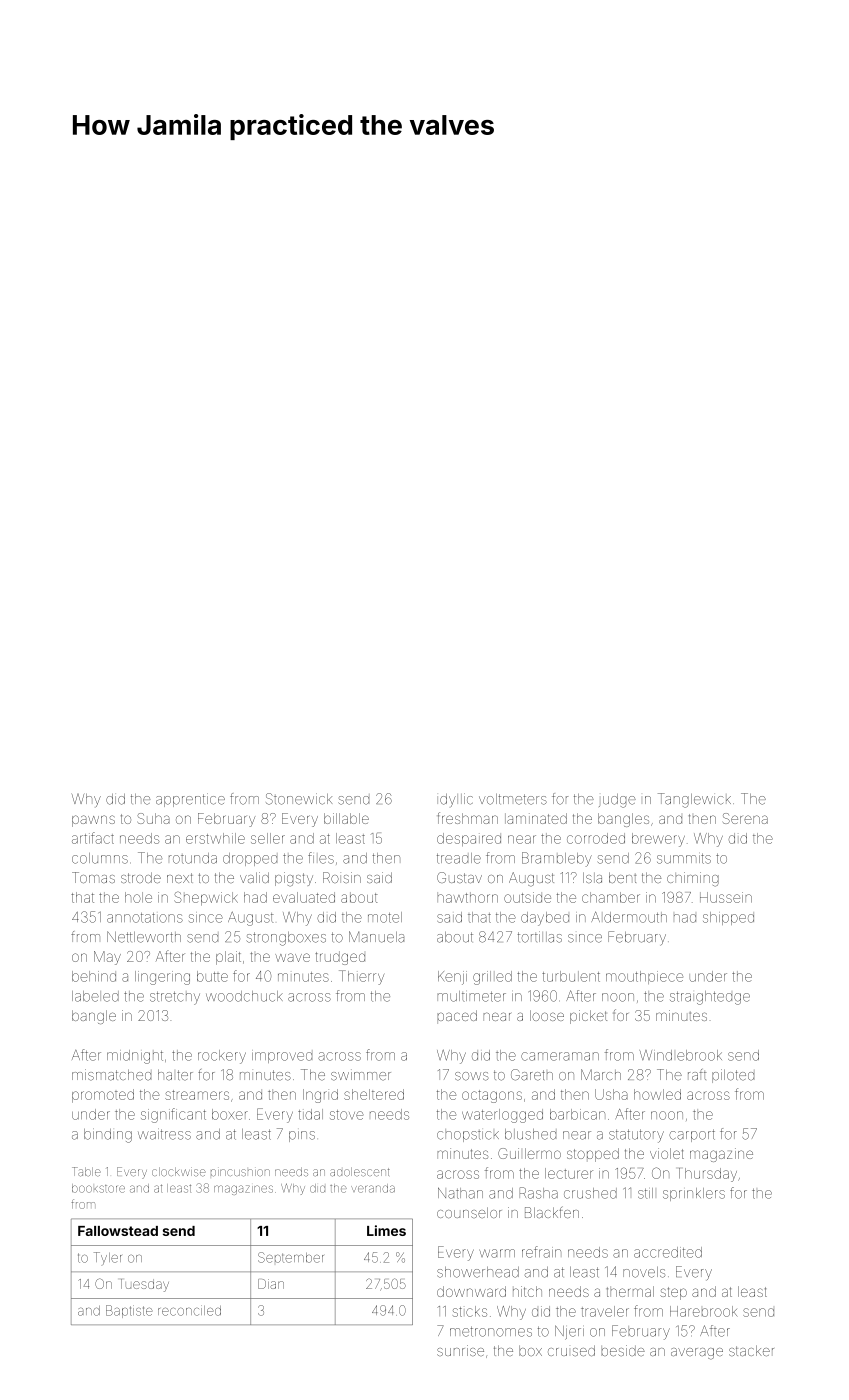 Image resolution: width=849 pixels, height=1400 pixels. Describe the element at coordinates (95, 996) in the image. I see `labeled` at that location.
